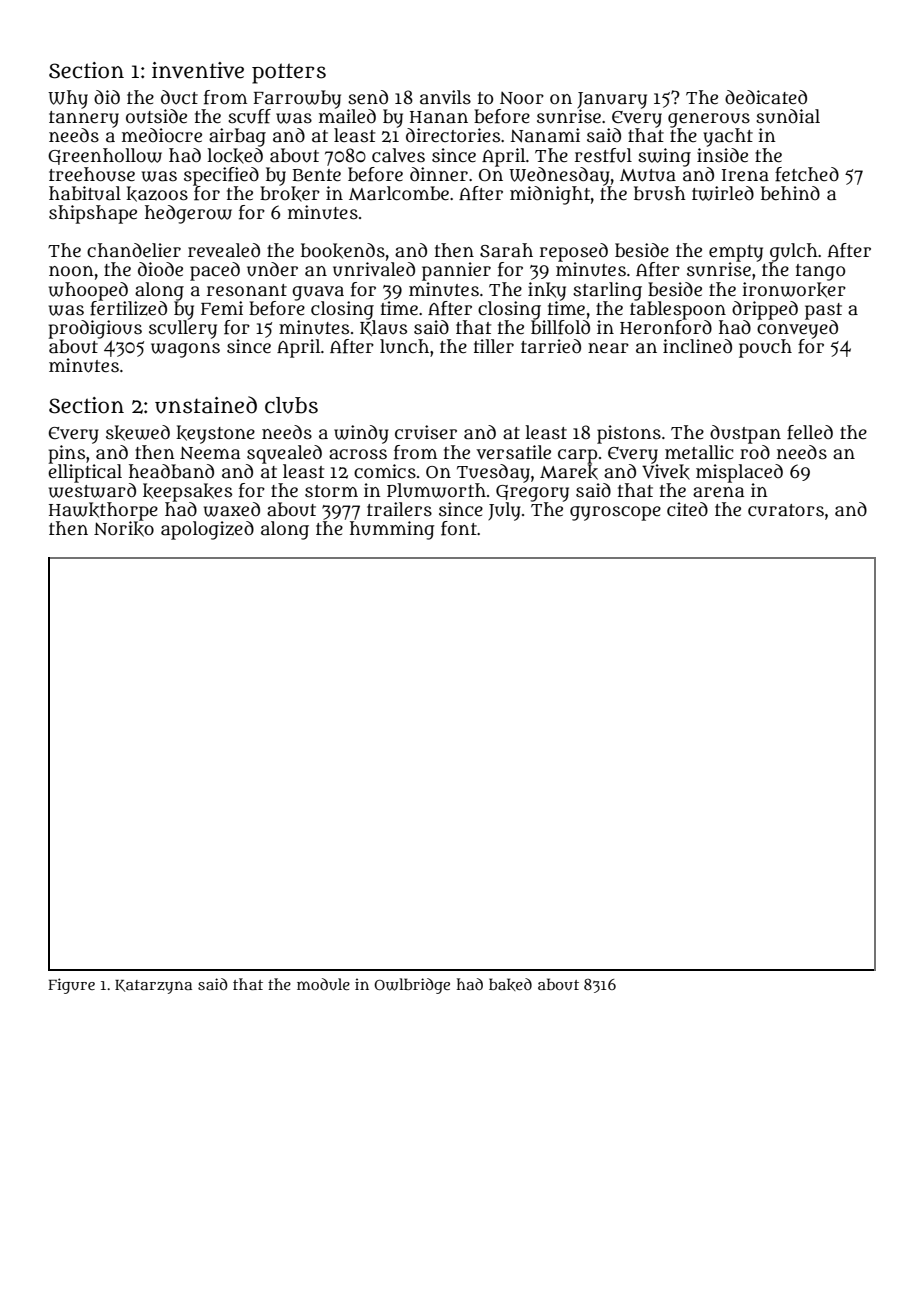 The height and width of the screenshot is (1314, 924). I want to click on Owlbridge, so click(412, 986).
